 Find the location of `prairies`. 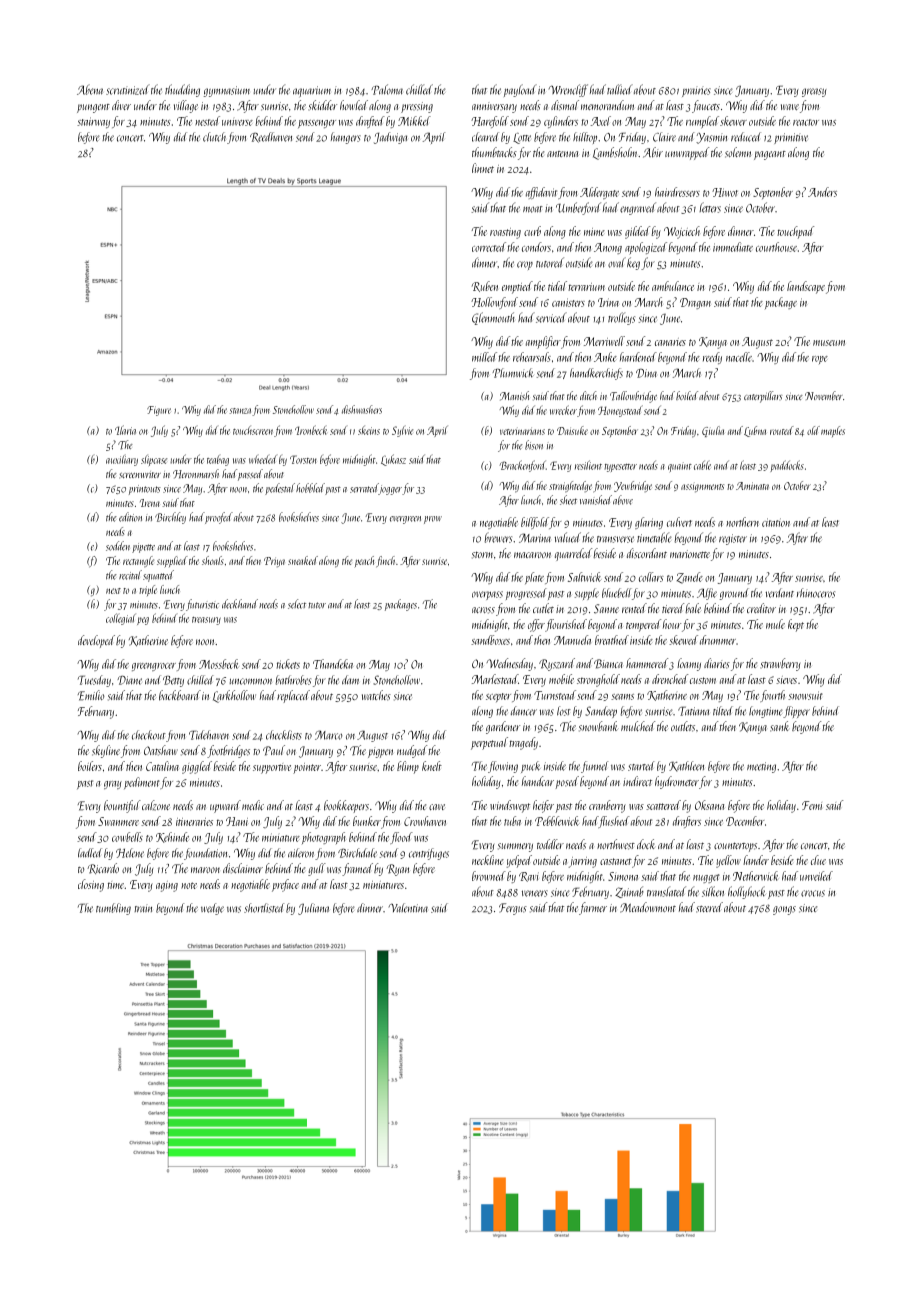

prairies is located at coordinates (696, 92).
